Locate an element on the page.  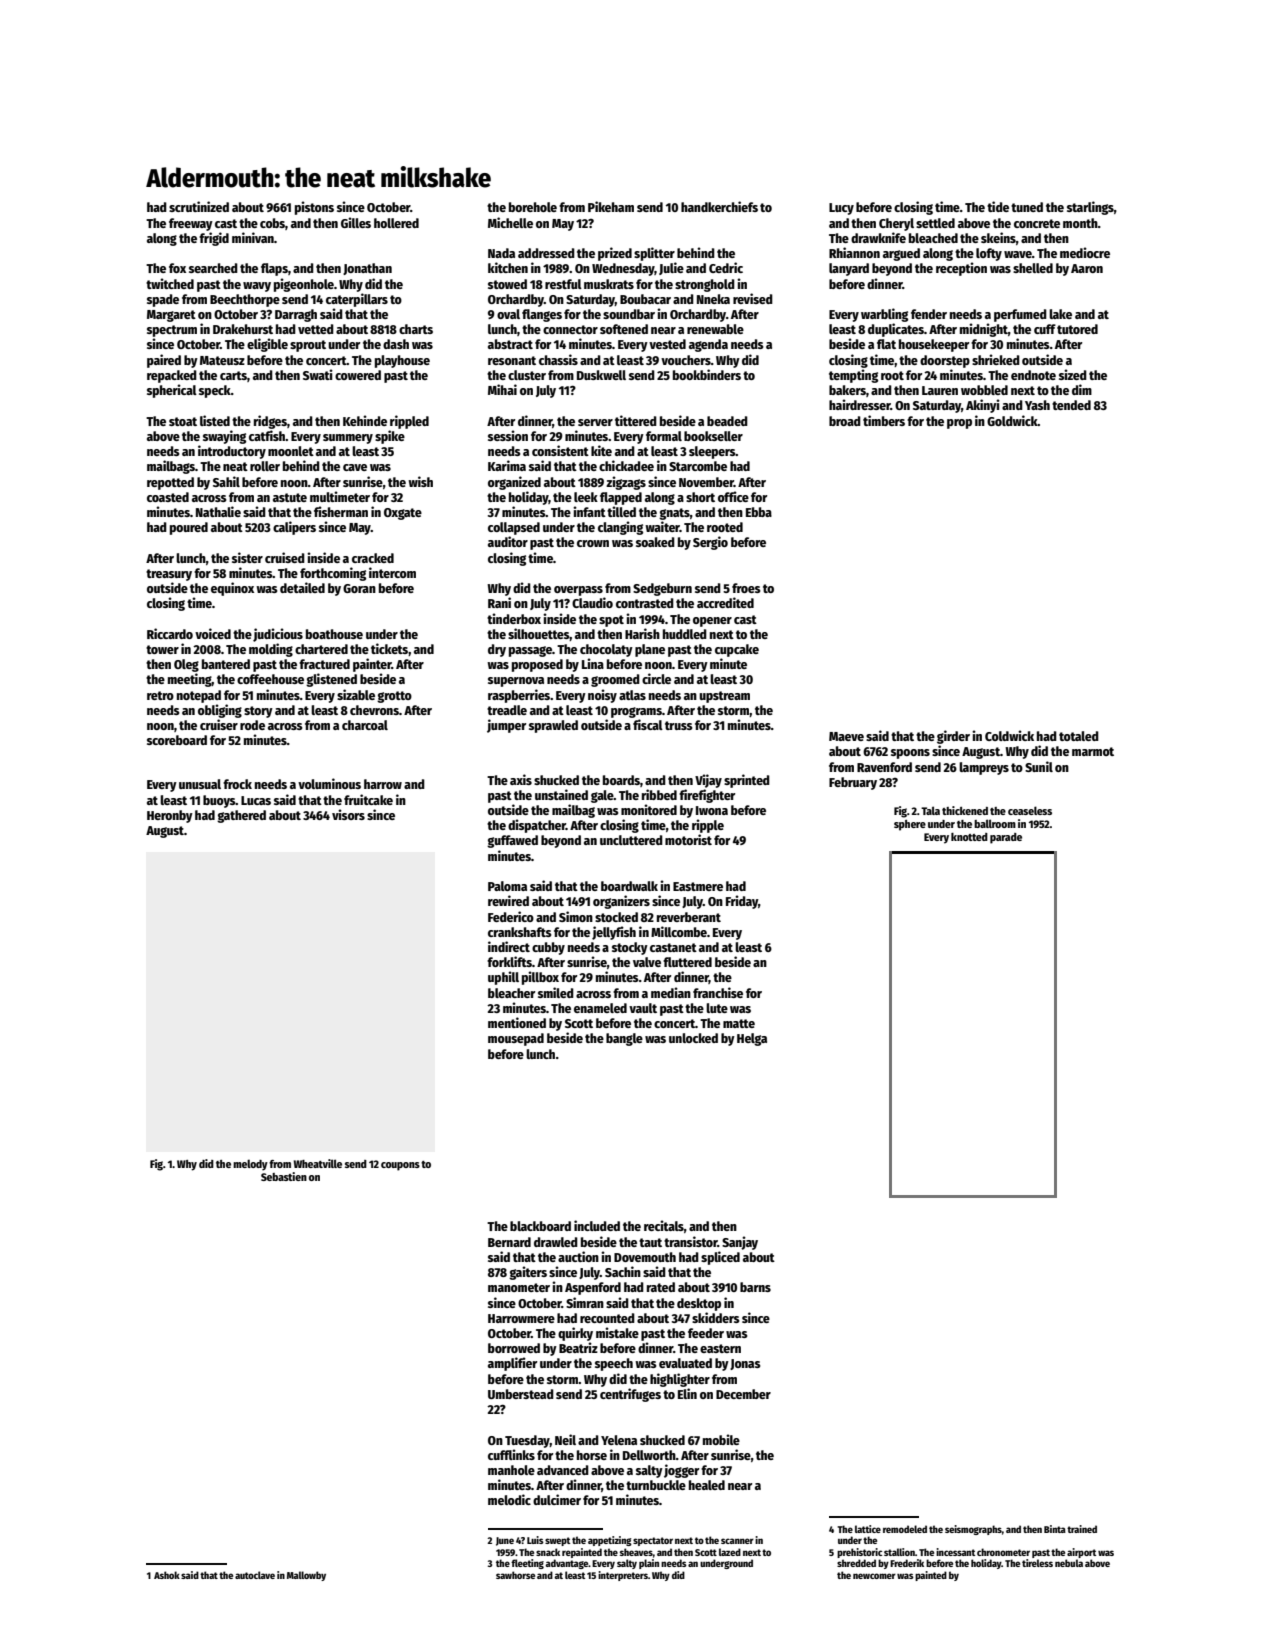
nebula is located at coordinates (1069, 1563).
